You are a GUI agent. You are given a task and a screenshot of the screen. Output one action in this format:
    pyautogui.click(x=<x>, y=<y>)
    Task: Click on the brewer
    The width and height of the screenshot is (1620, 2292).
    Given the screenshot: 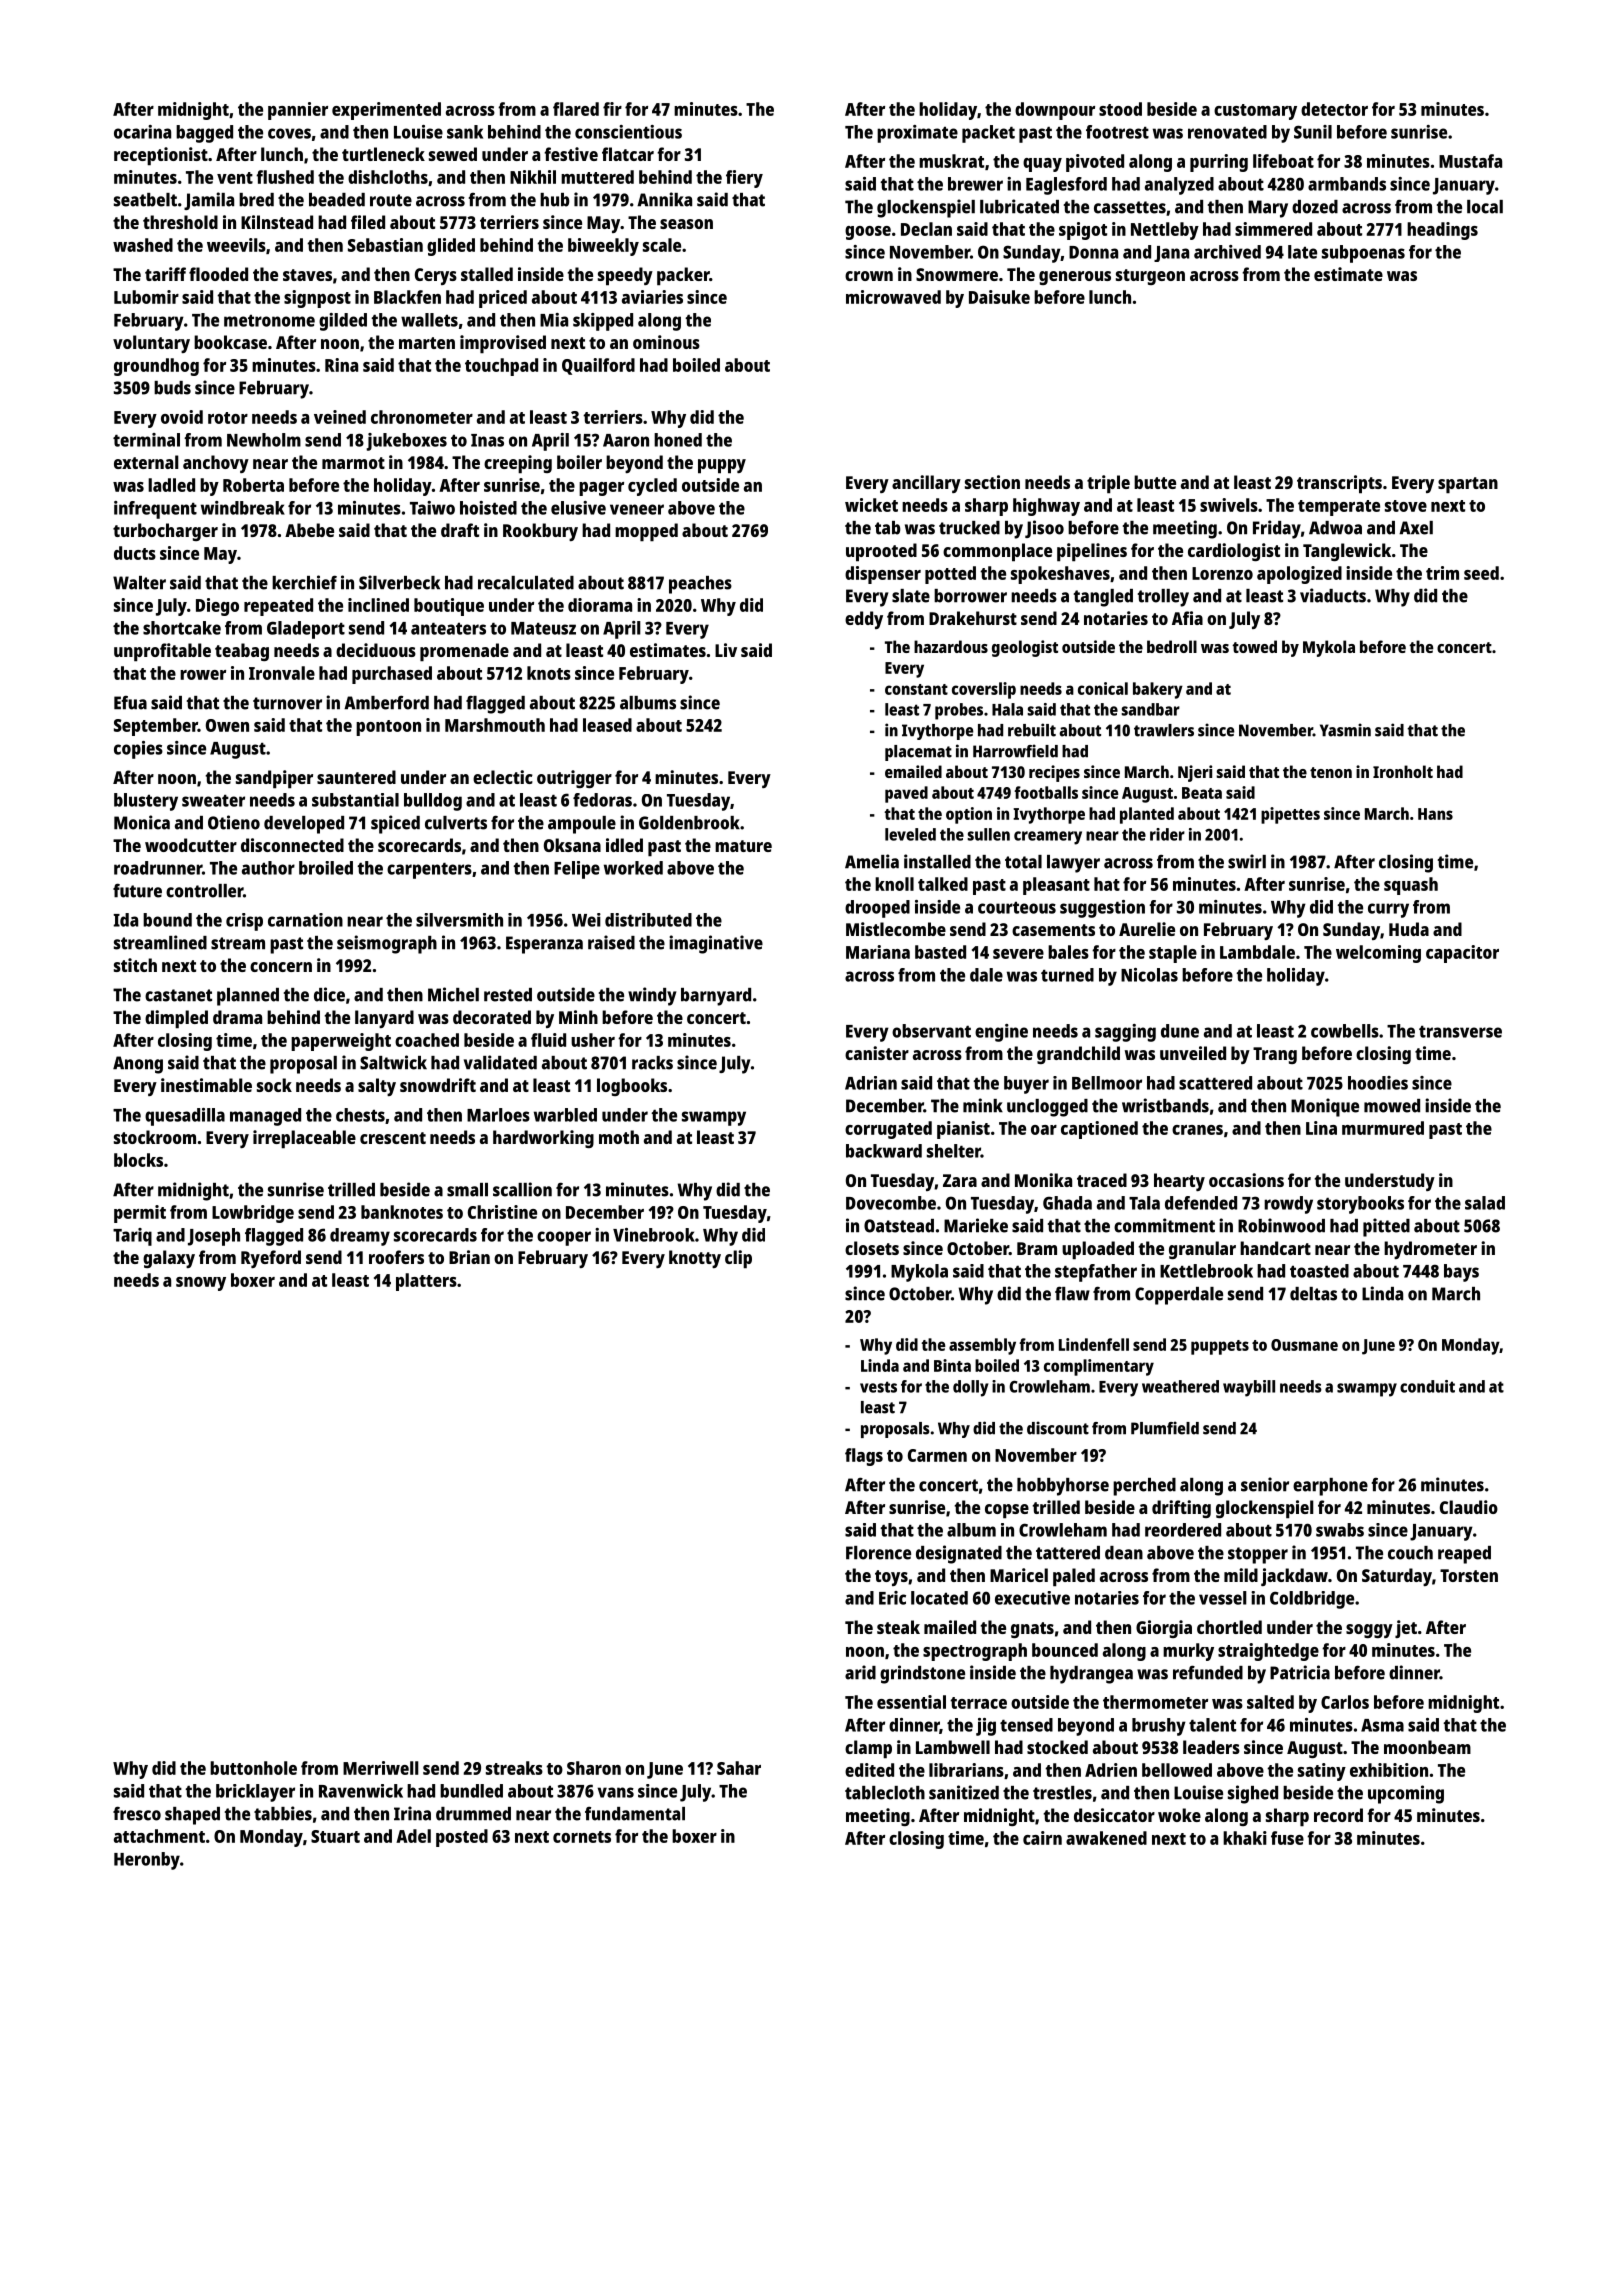 What is the action you would take?
    pyautogui.click(x=975, y=184)
